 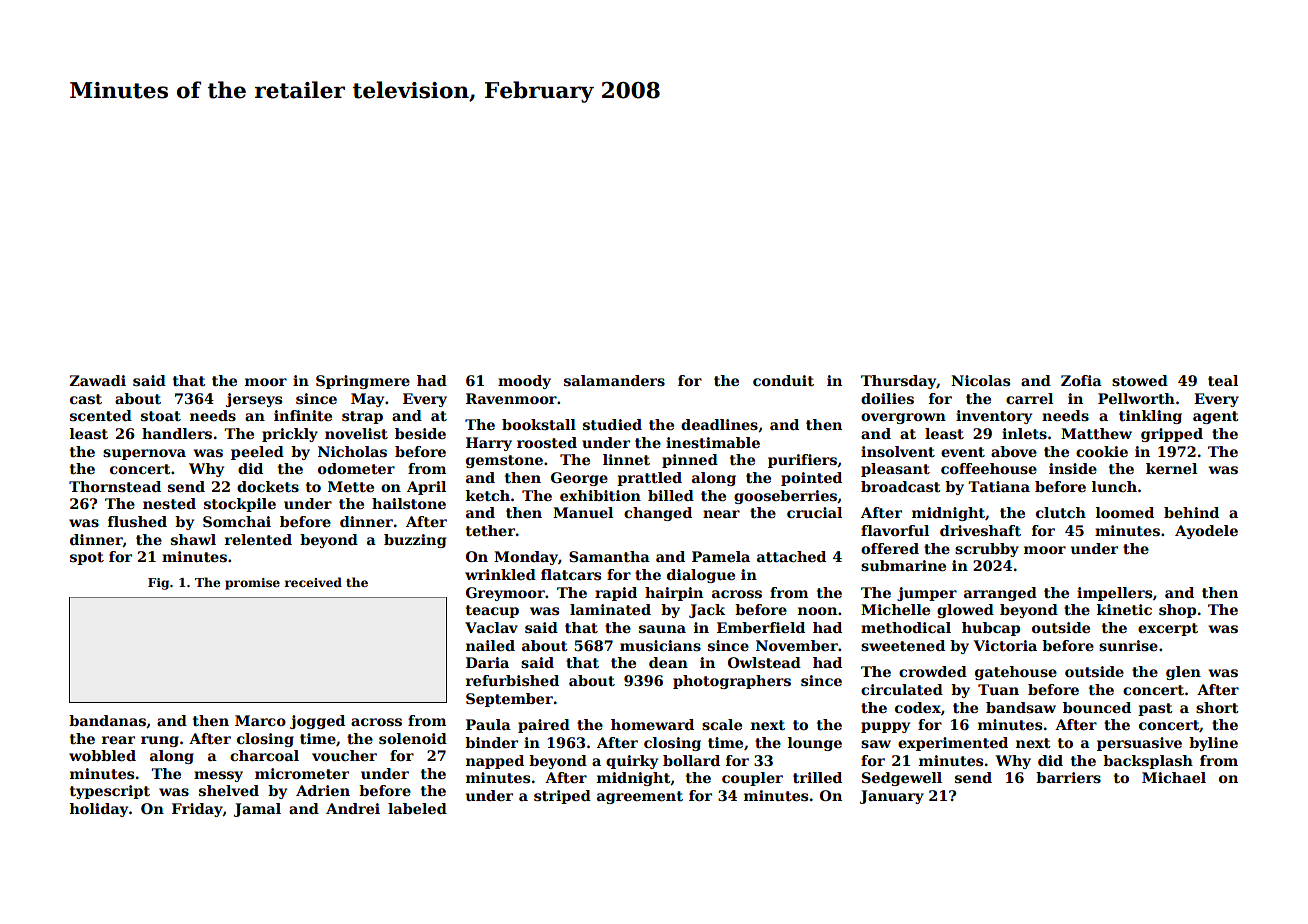 I want to click on Springmere, so click(x=363, y=382).
